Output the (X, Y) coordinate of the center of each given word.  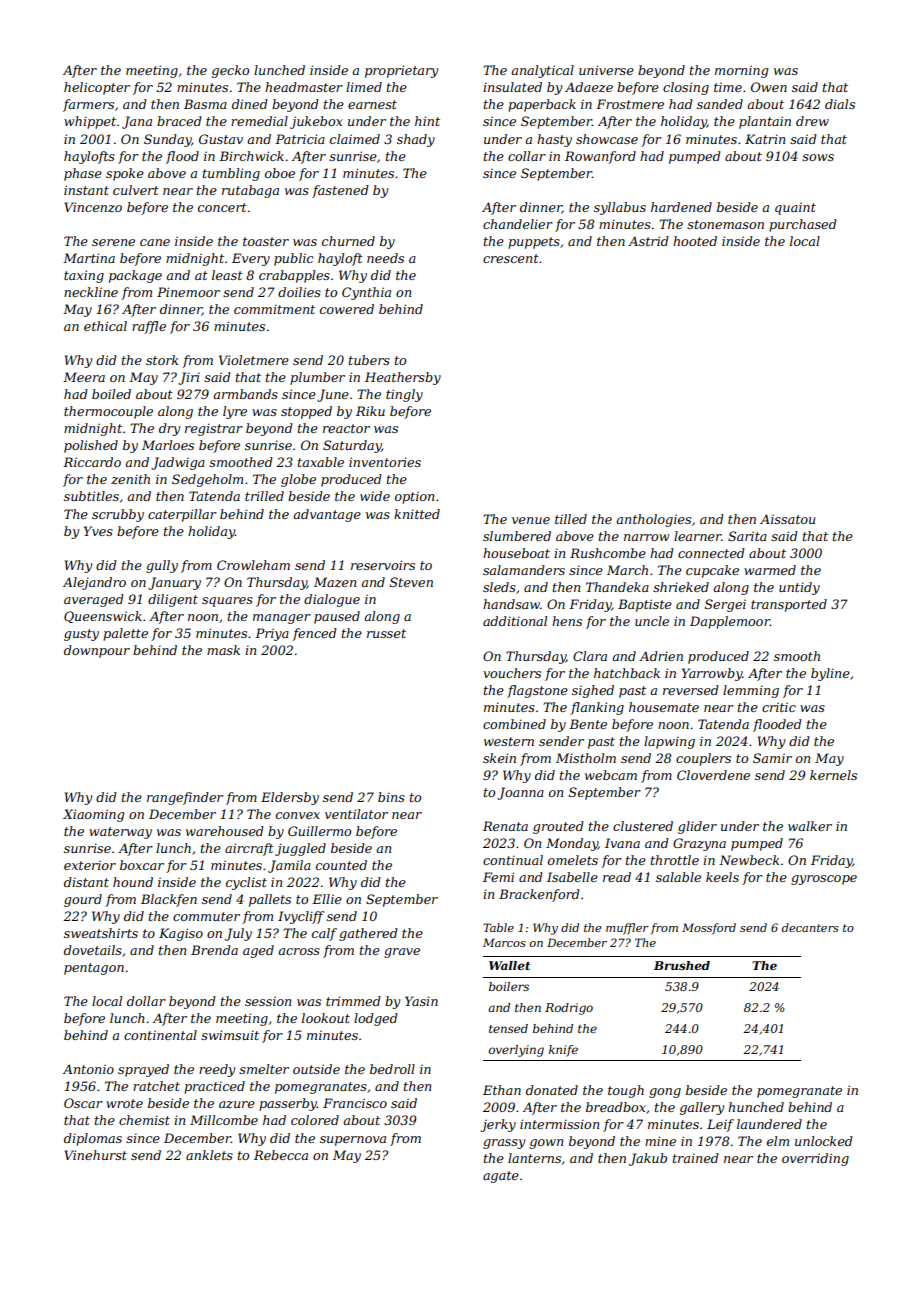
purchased (803, 225)
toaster (266, 241)
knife (563, 1051)
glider (697, 827)
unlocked (824, 1141)
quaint (795, 208)
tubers (369, 360)
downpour (97, 651)
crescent (511, 258)
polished (91, 446)
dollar (146, 1001)
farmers (88, 105)
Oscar (83, 1103)
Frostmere (630, 104)
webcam (611, 775)
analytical (542, 71)
